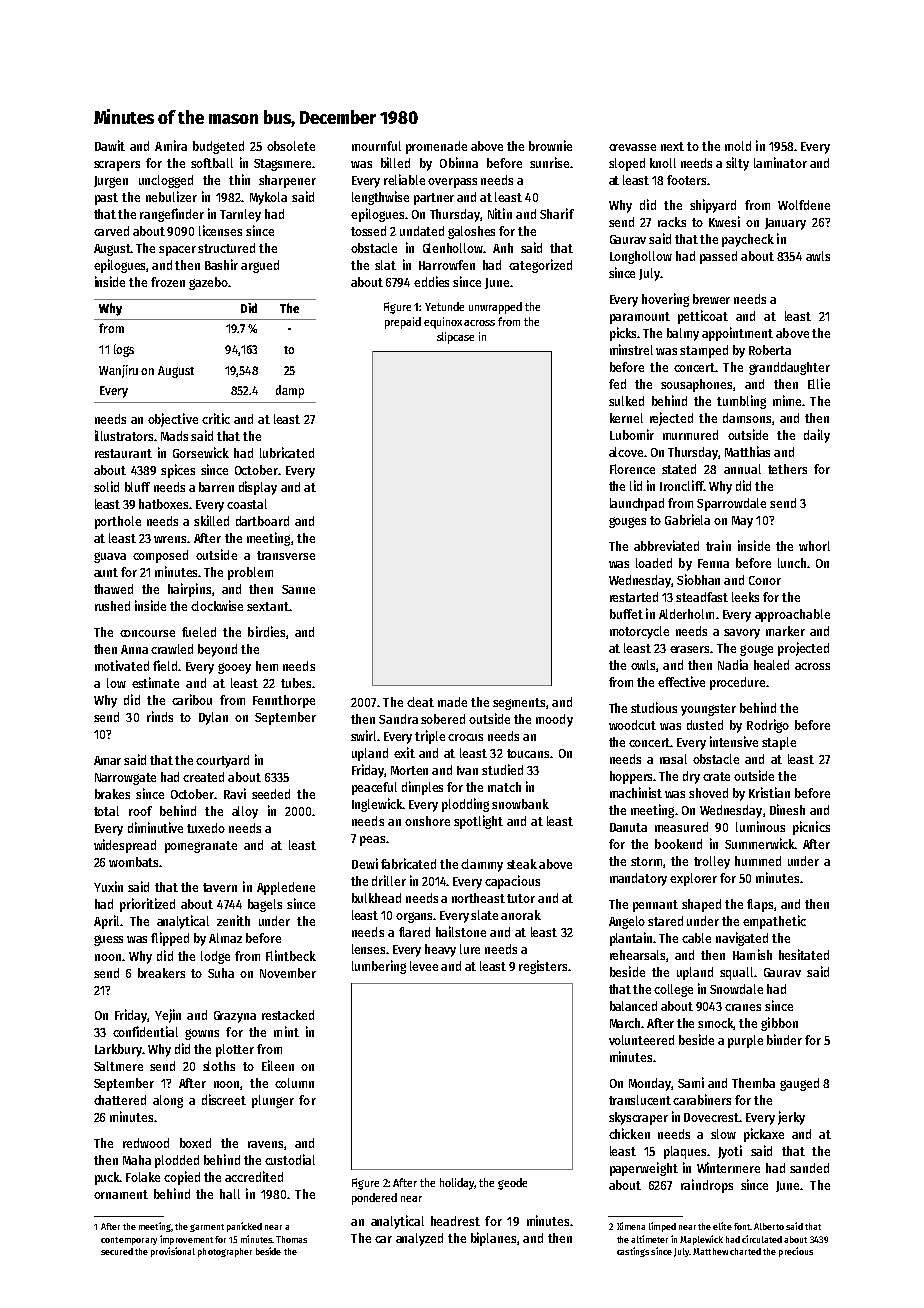 Image resolution: width=924 pixels, height=1308 pixels. I want to click on plunger, so click(273, 1101).
